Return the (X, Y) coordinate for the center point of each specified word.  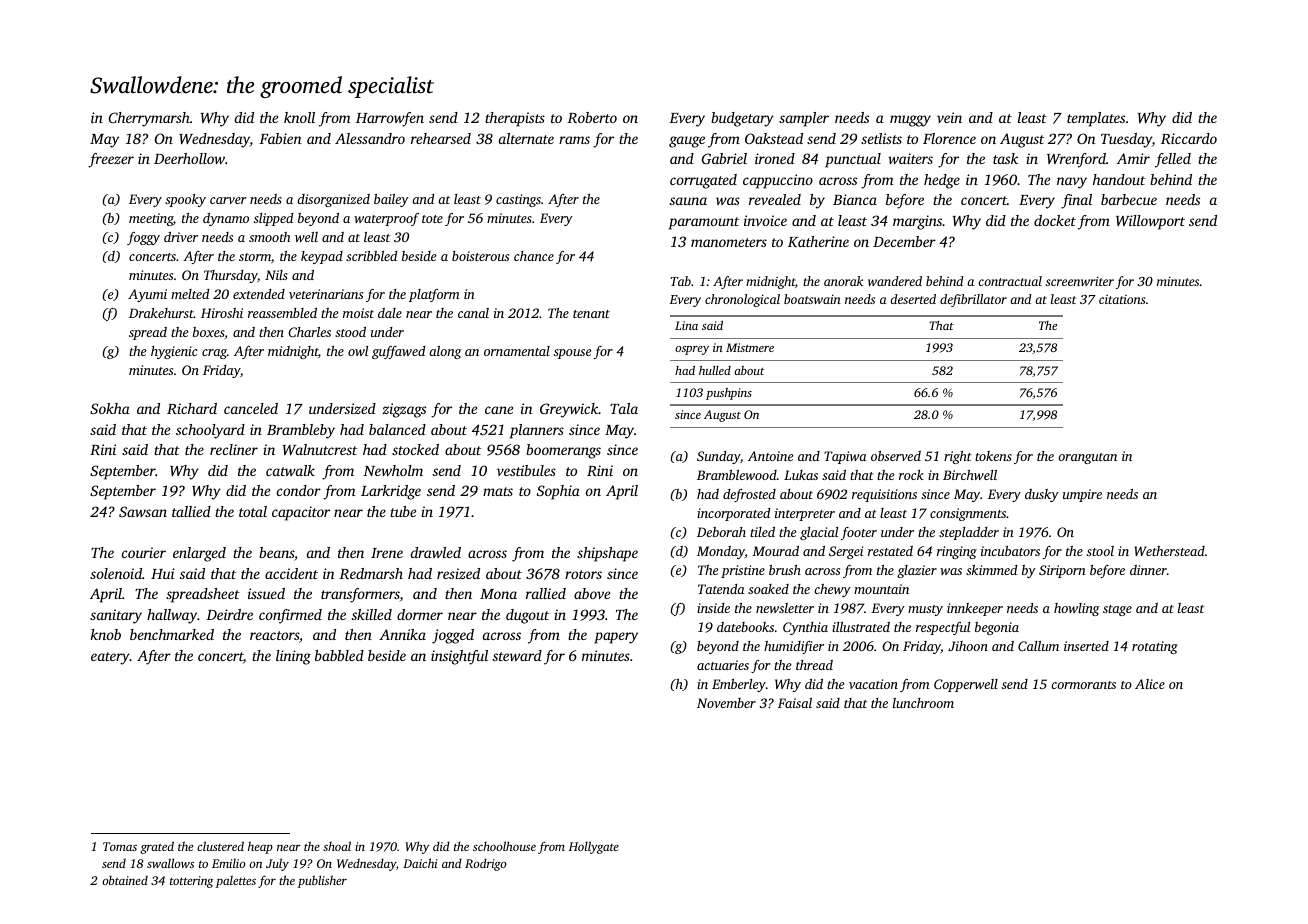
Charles (309, 332)
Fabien (280, 138)
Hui (163, 573)
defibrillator (973, 300)
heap (260, 847)
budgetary (742, 119)
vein (949, 117)
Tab (680, 281)
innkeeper (975, 609)
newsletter (785, 608)
